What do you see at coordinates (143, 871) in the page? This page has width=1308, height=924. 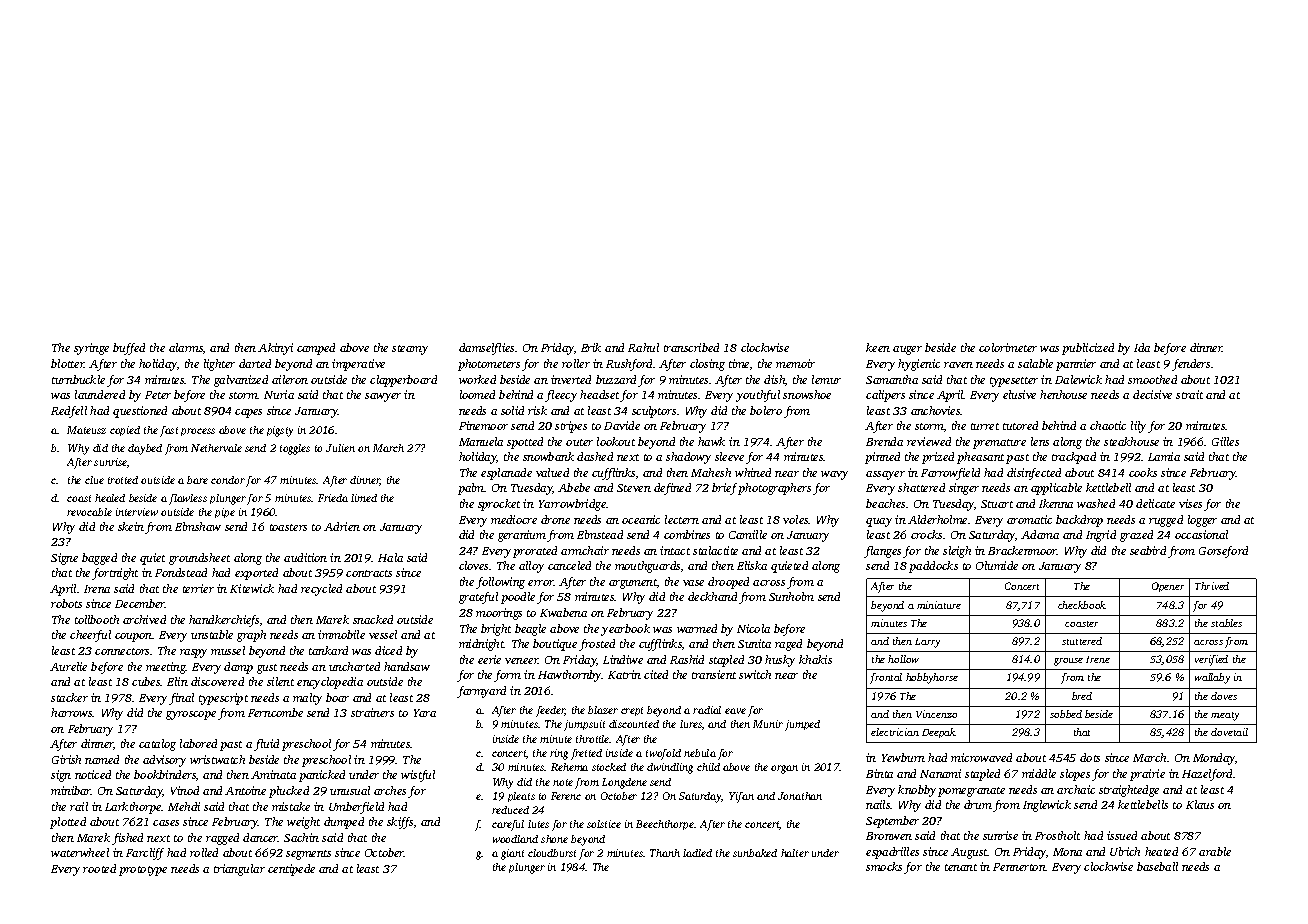 I see `prototype` at bounding box center [143, 871].
